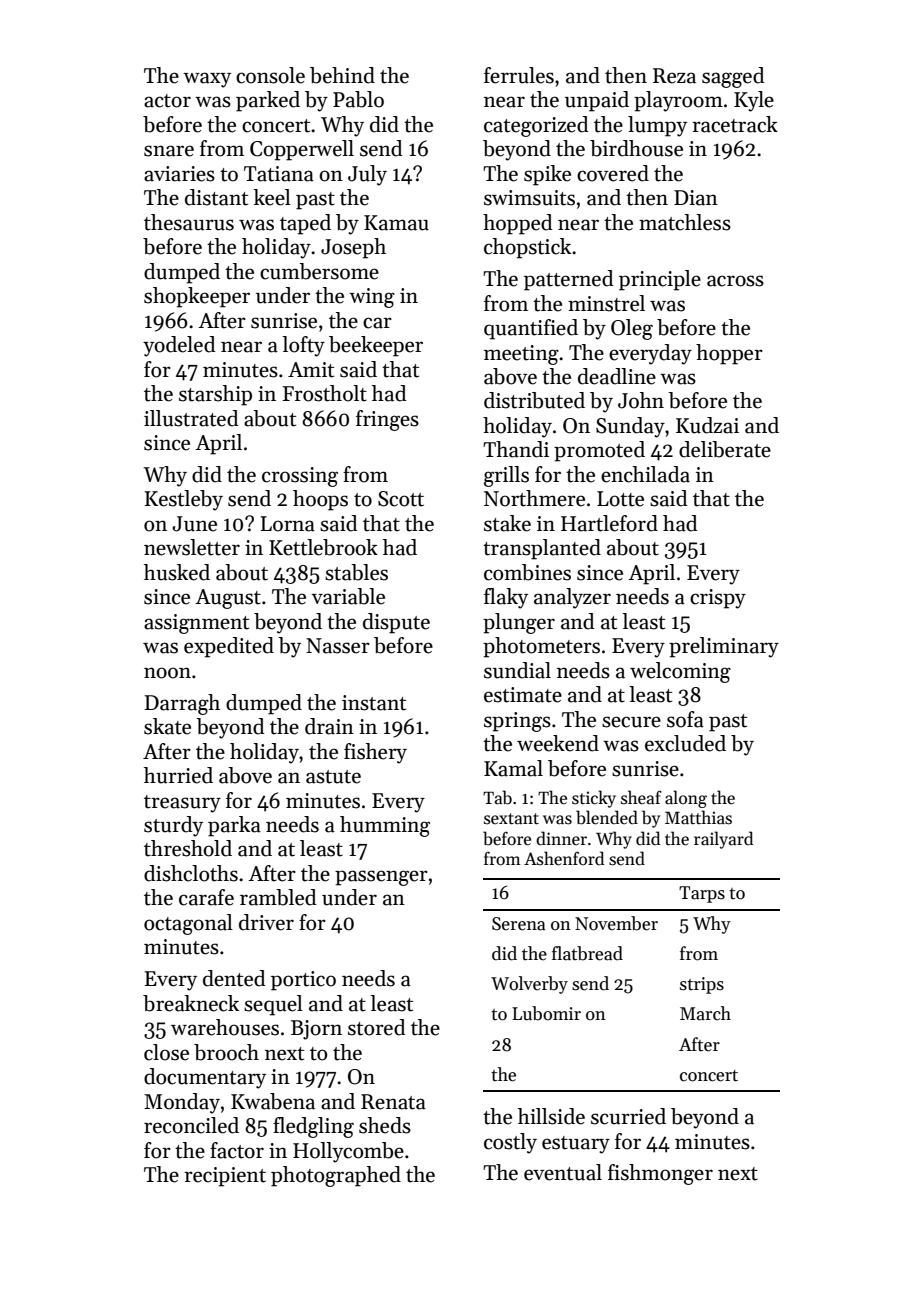 This document has width=924, height=1311. Describe the element at coordinates (521, 355) in the document. I see `meeting` at that location.
